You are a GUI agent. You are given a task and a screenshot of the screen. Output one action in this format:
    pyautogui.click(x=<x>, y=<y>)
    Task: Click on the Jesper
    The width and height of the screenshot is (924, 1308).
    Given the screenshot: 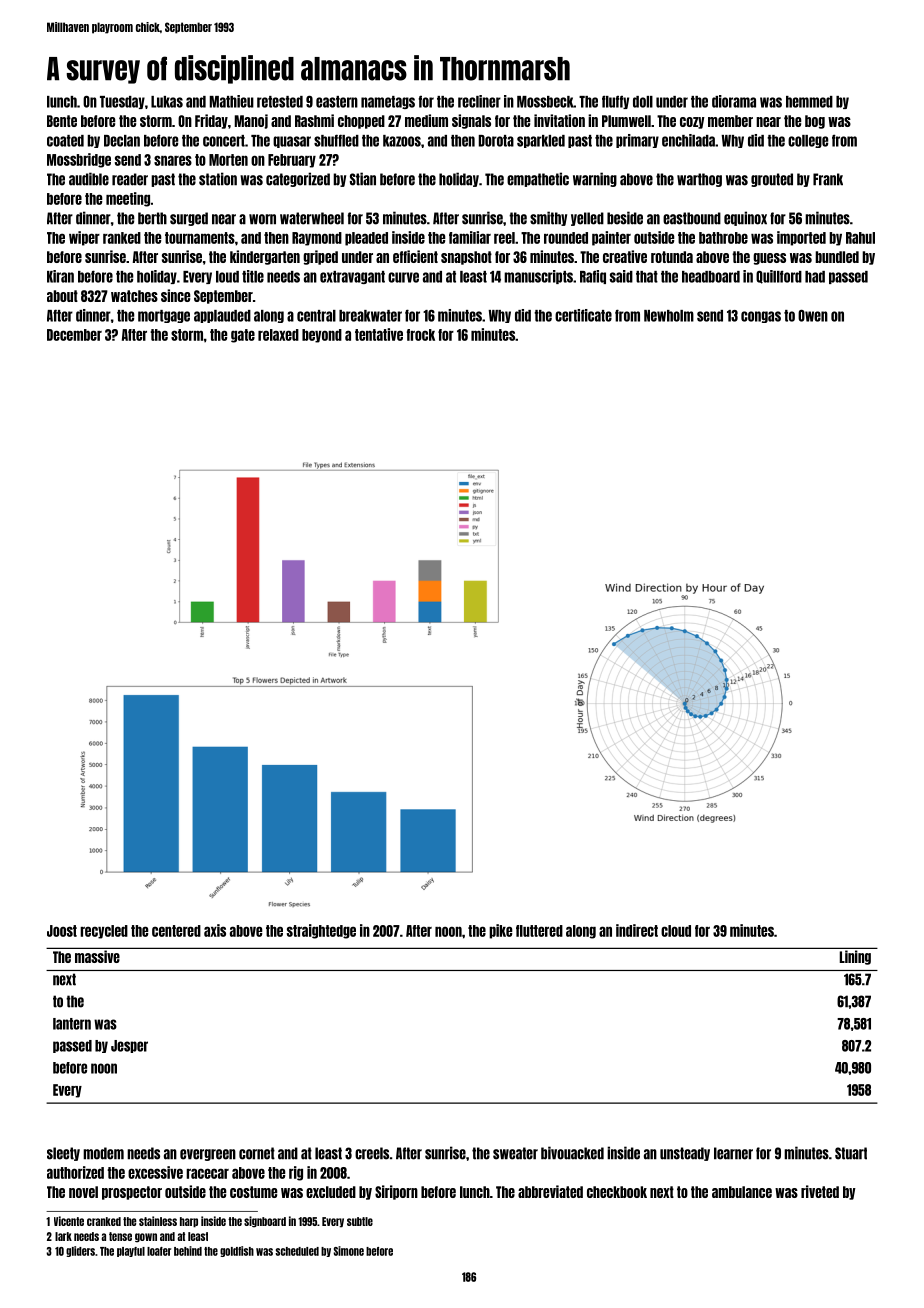 What is the action you would take?
    pyautogui.click(x=129, y=1046)
